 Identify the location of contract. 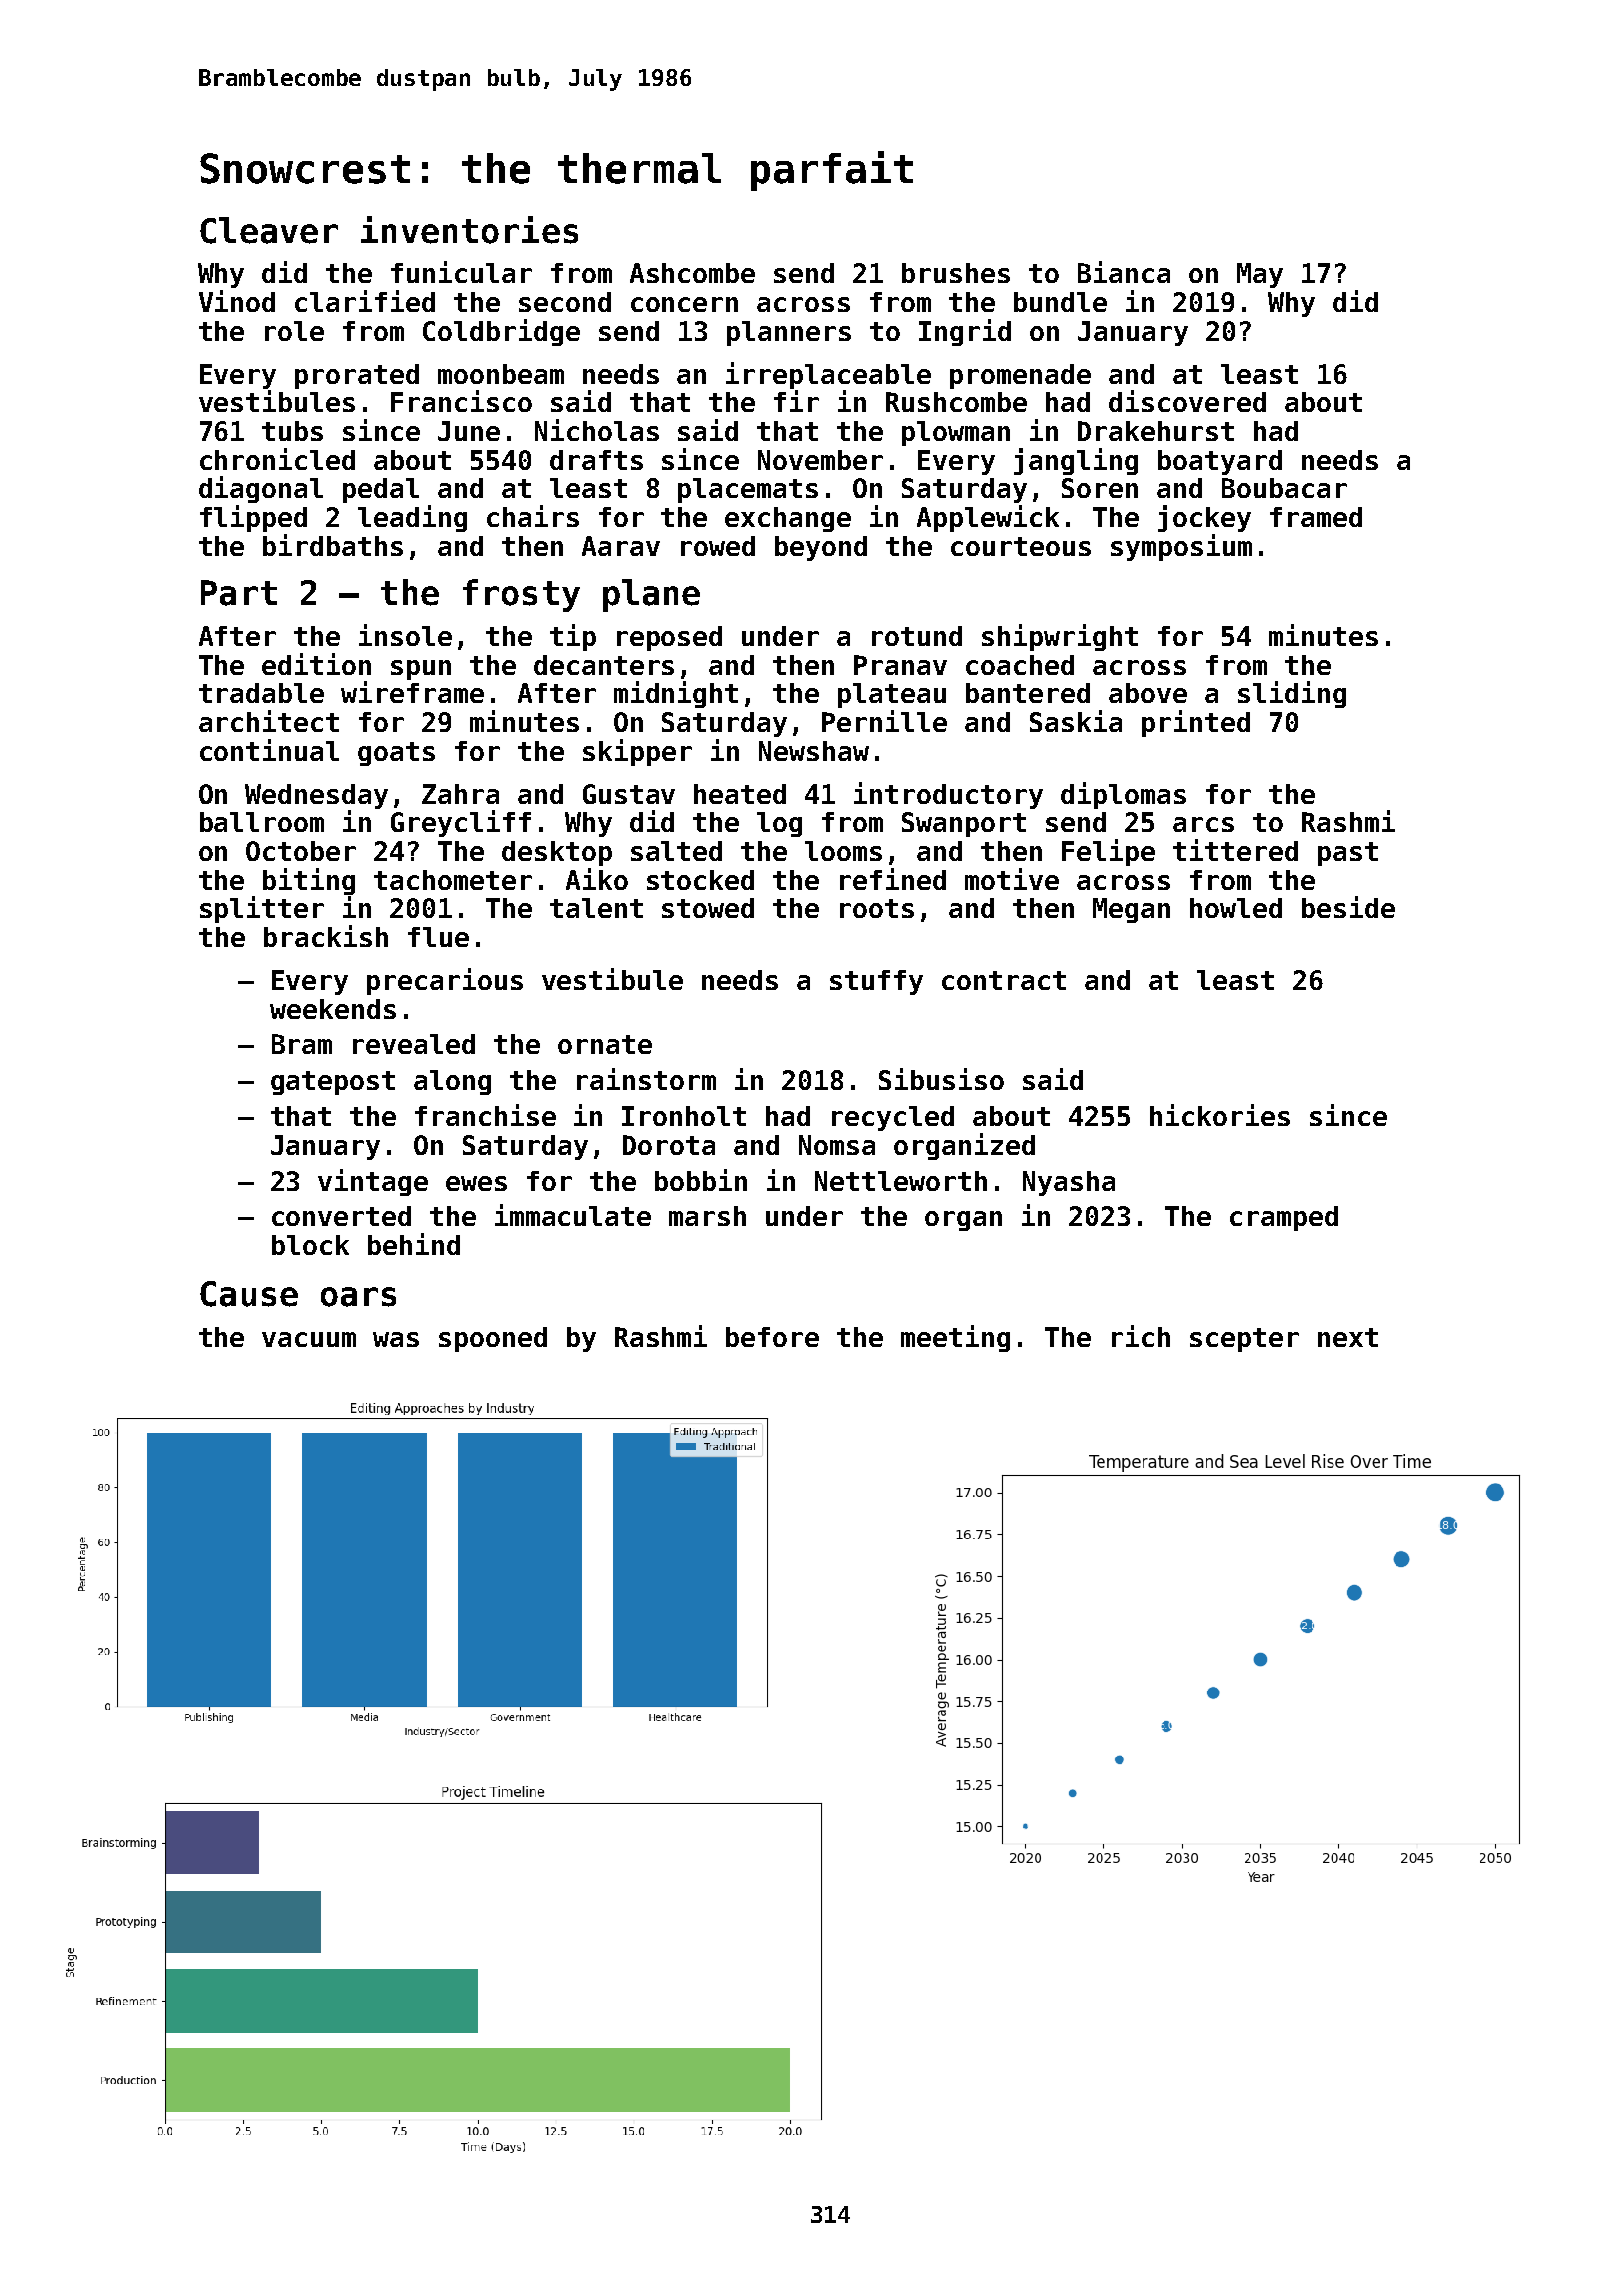
(1004, 980).
